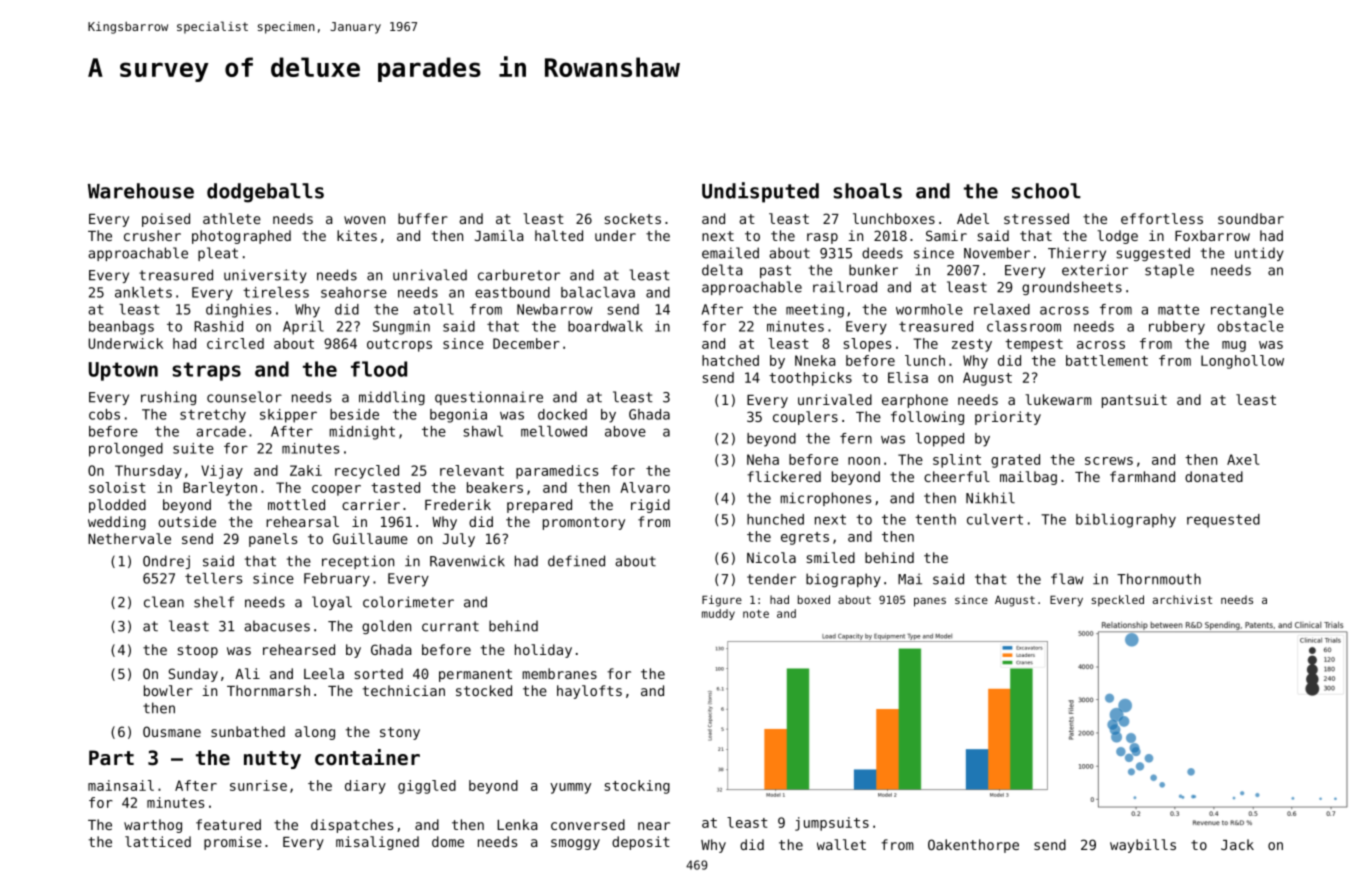 Image resolution: width=1372 pixels, height=887 pixels. Describe the element at coordinates (265, 193) in the screenshot. I see `dodgeballs` at that location.
